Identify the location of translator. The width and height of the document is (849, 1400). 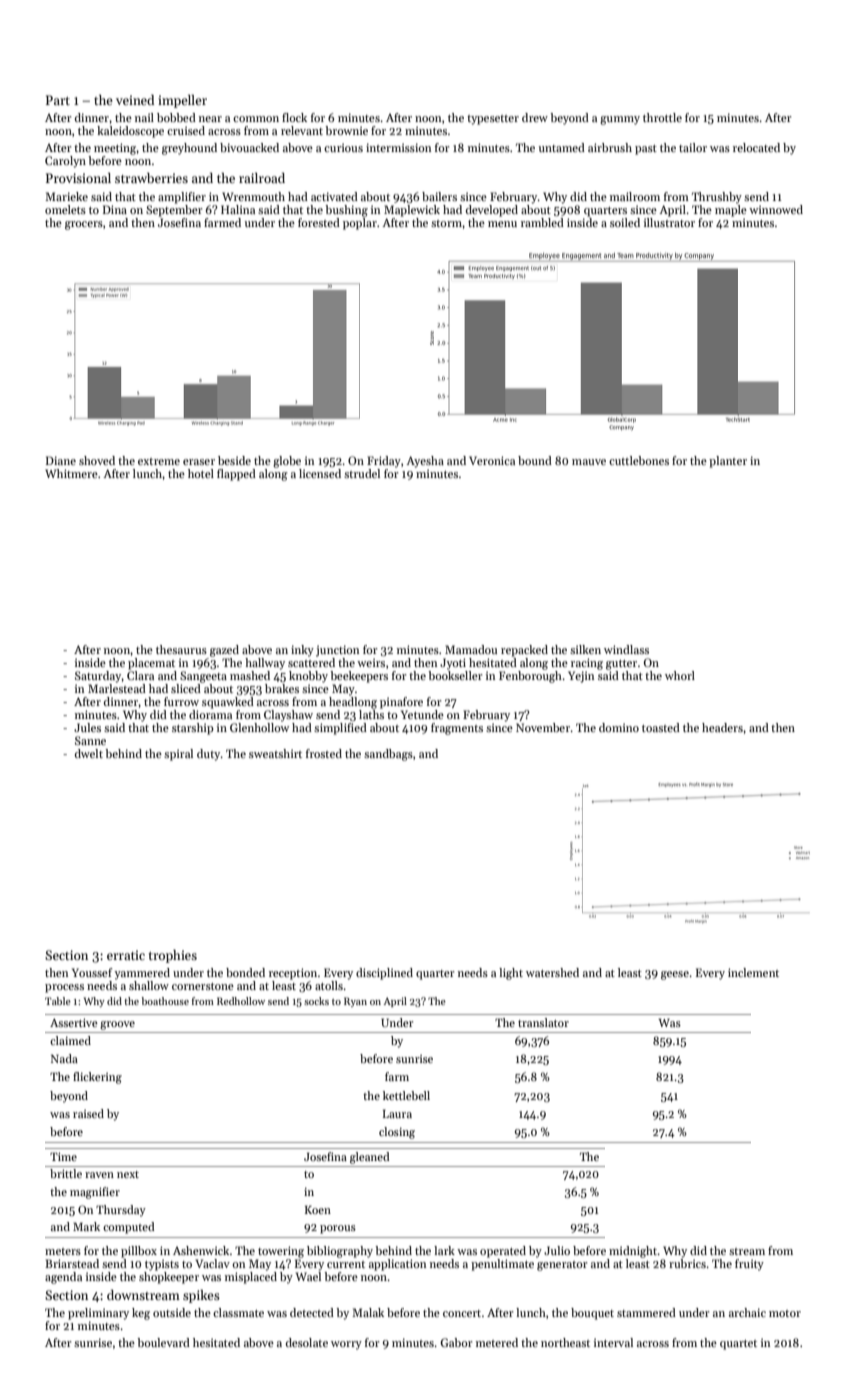
(543, 1022).
